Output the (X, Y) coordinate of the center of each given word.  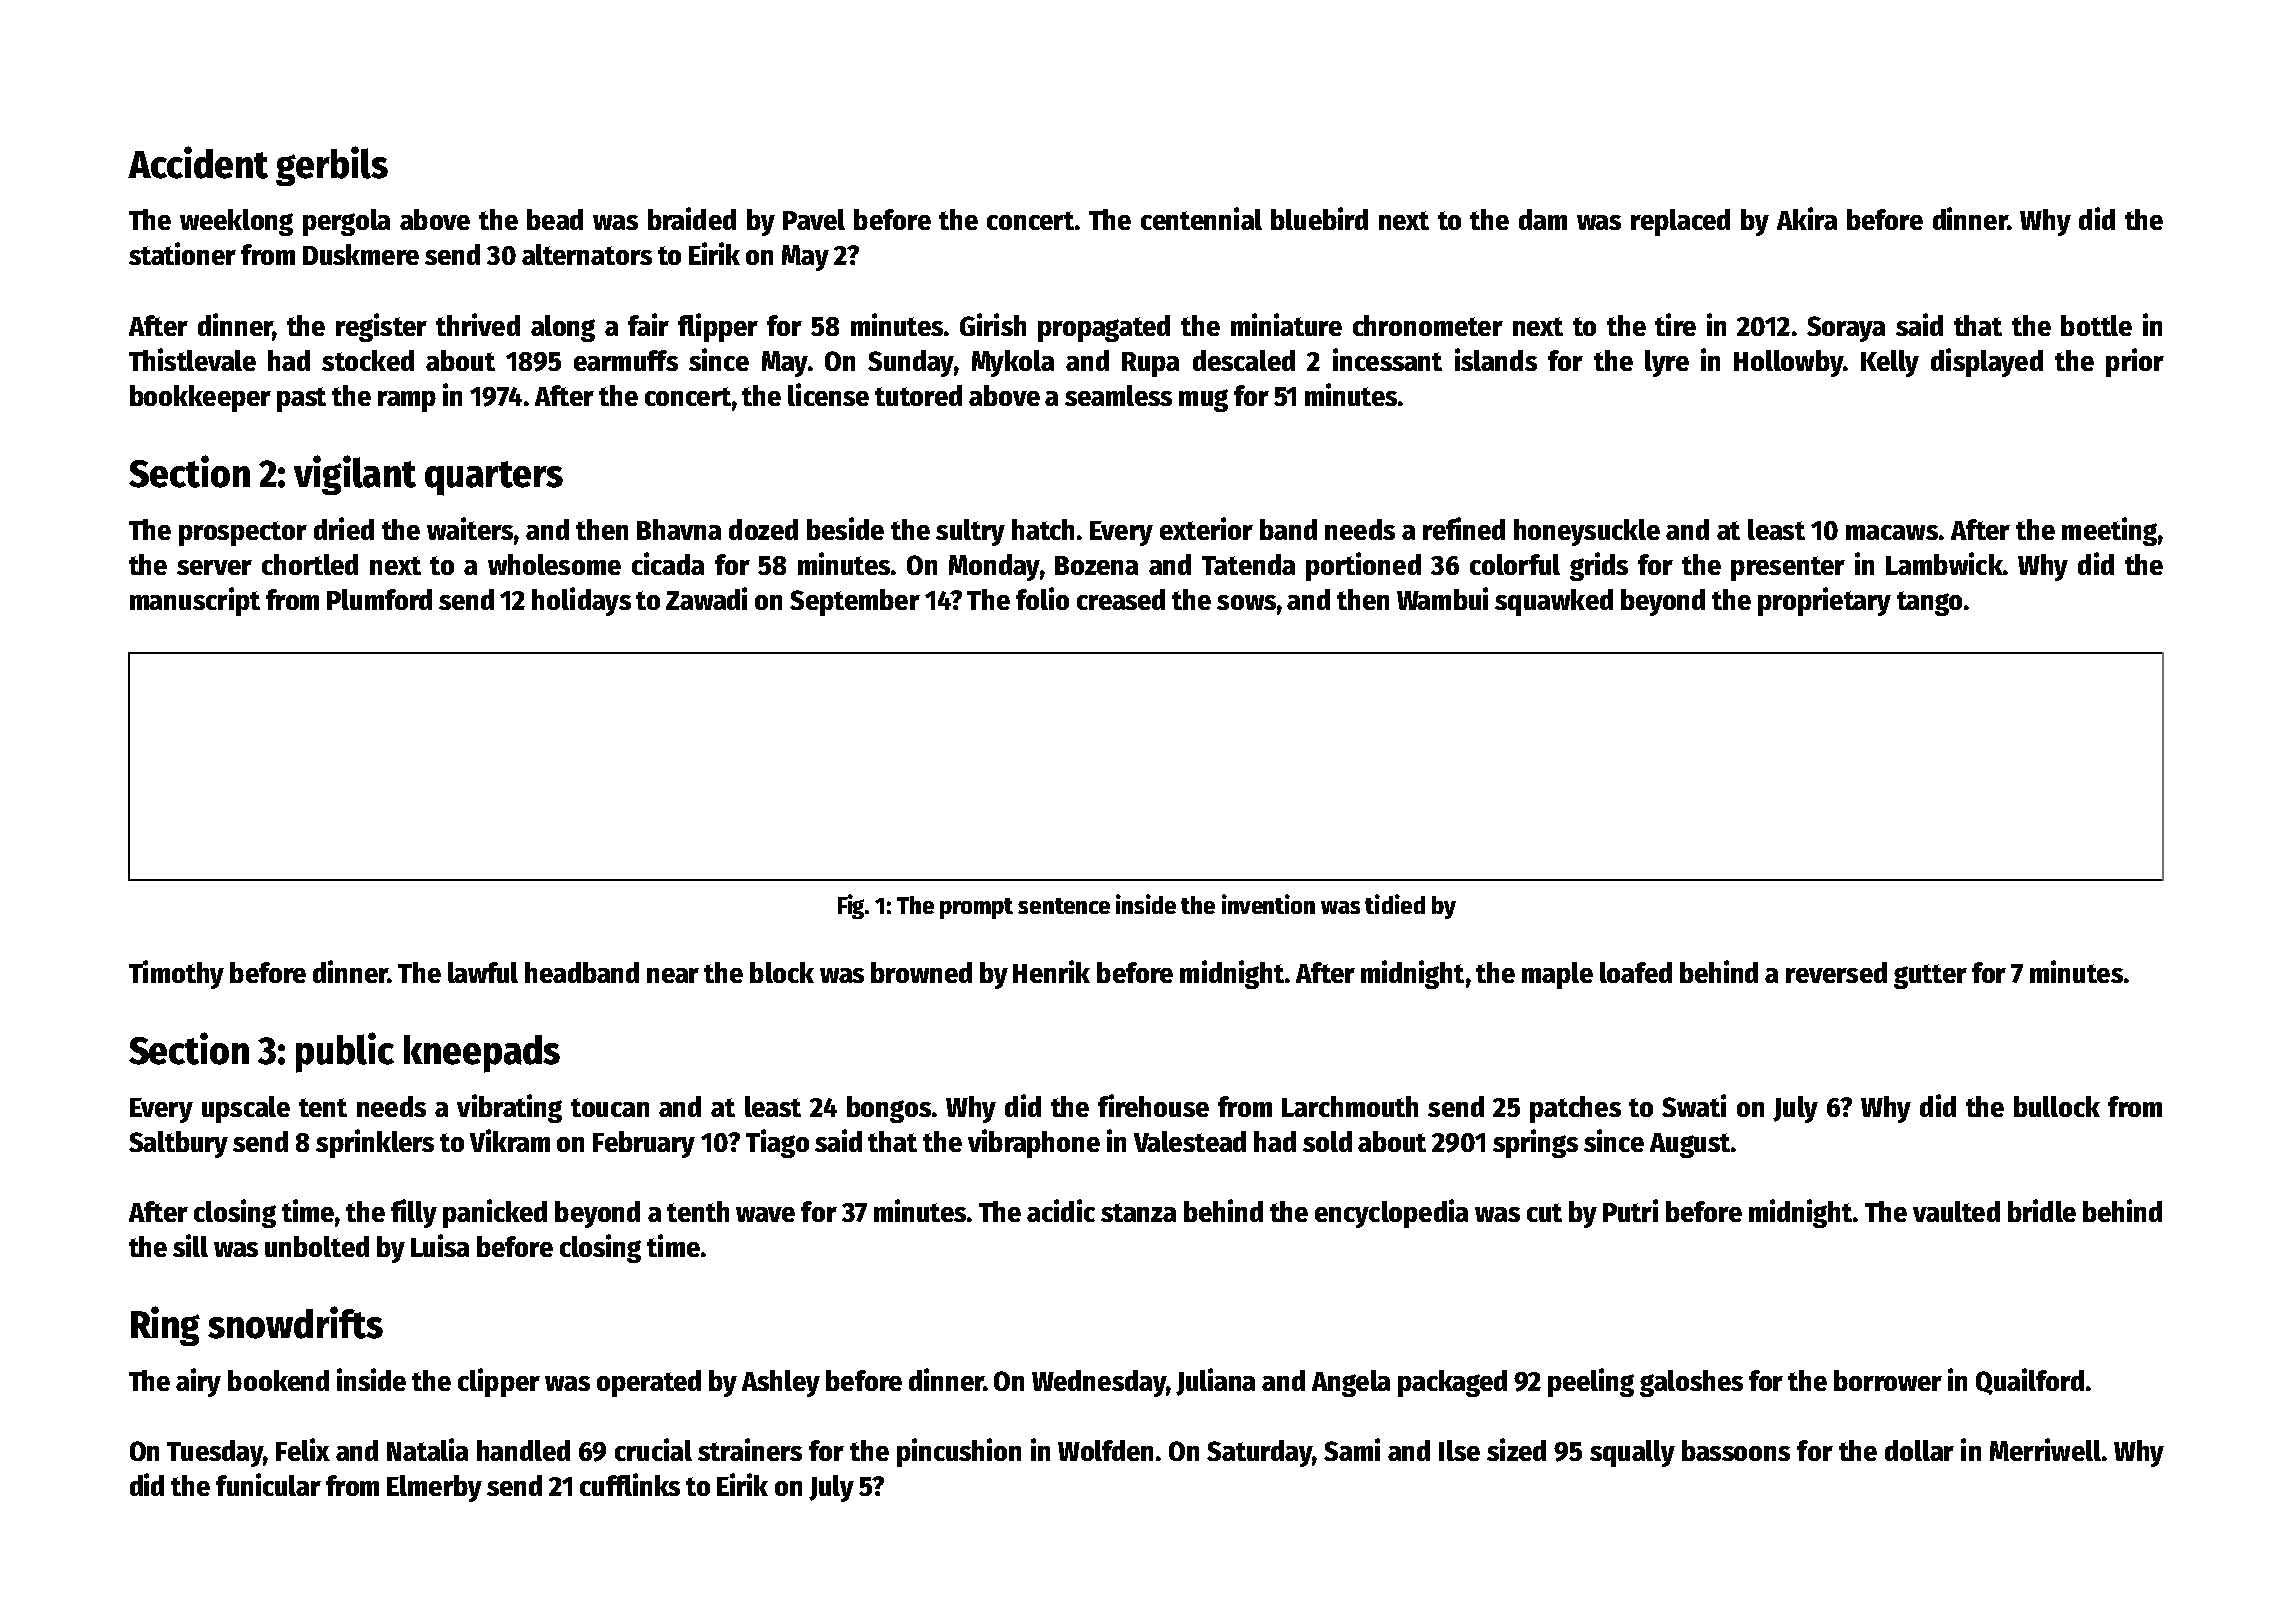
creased (1121, 599)
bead (555, 219)
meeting (2109, 531)
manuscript (195, 601)
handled (523, 1450)
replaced (1680, 222)
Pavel (814, 219)
